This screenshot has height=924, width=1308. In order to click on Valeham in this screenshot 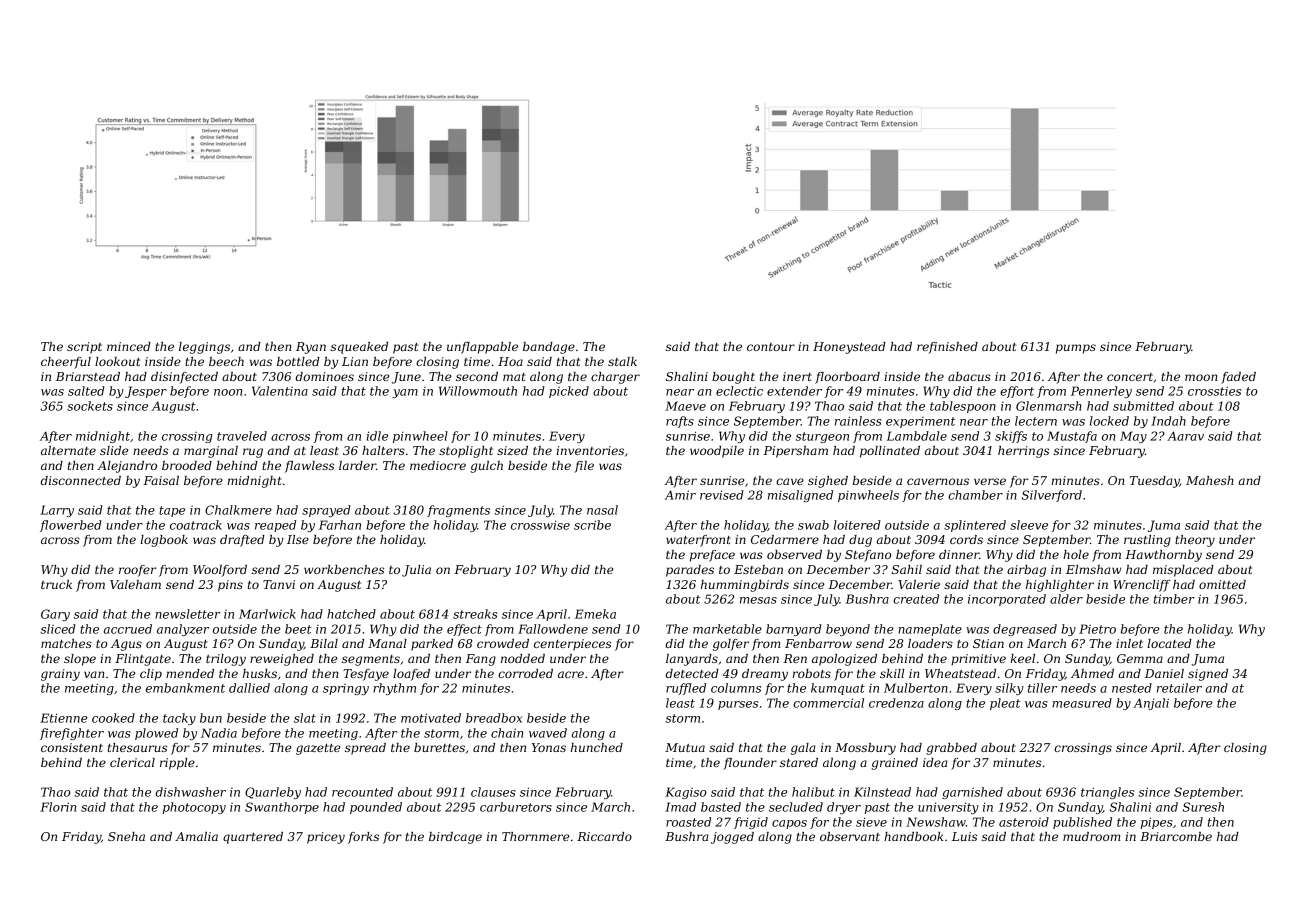, I will do `click(135, 584)`.
